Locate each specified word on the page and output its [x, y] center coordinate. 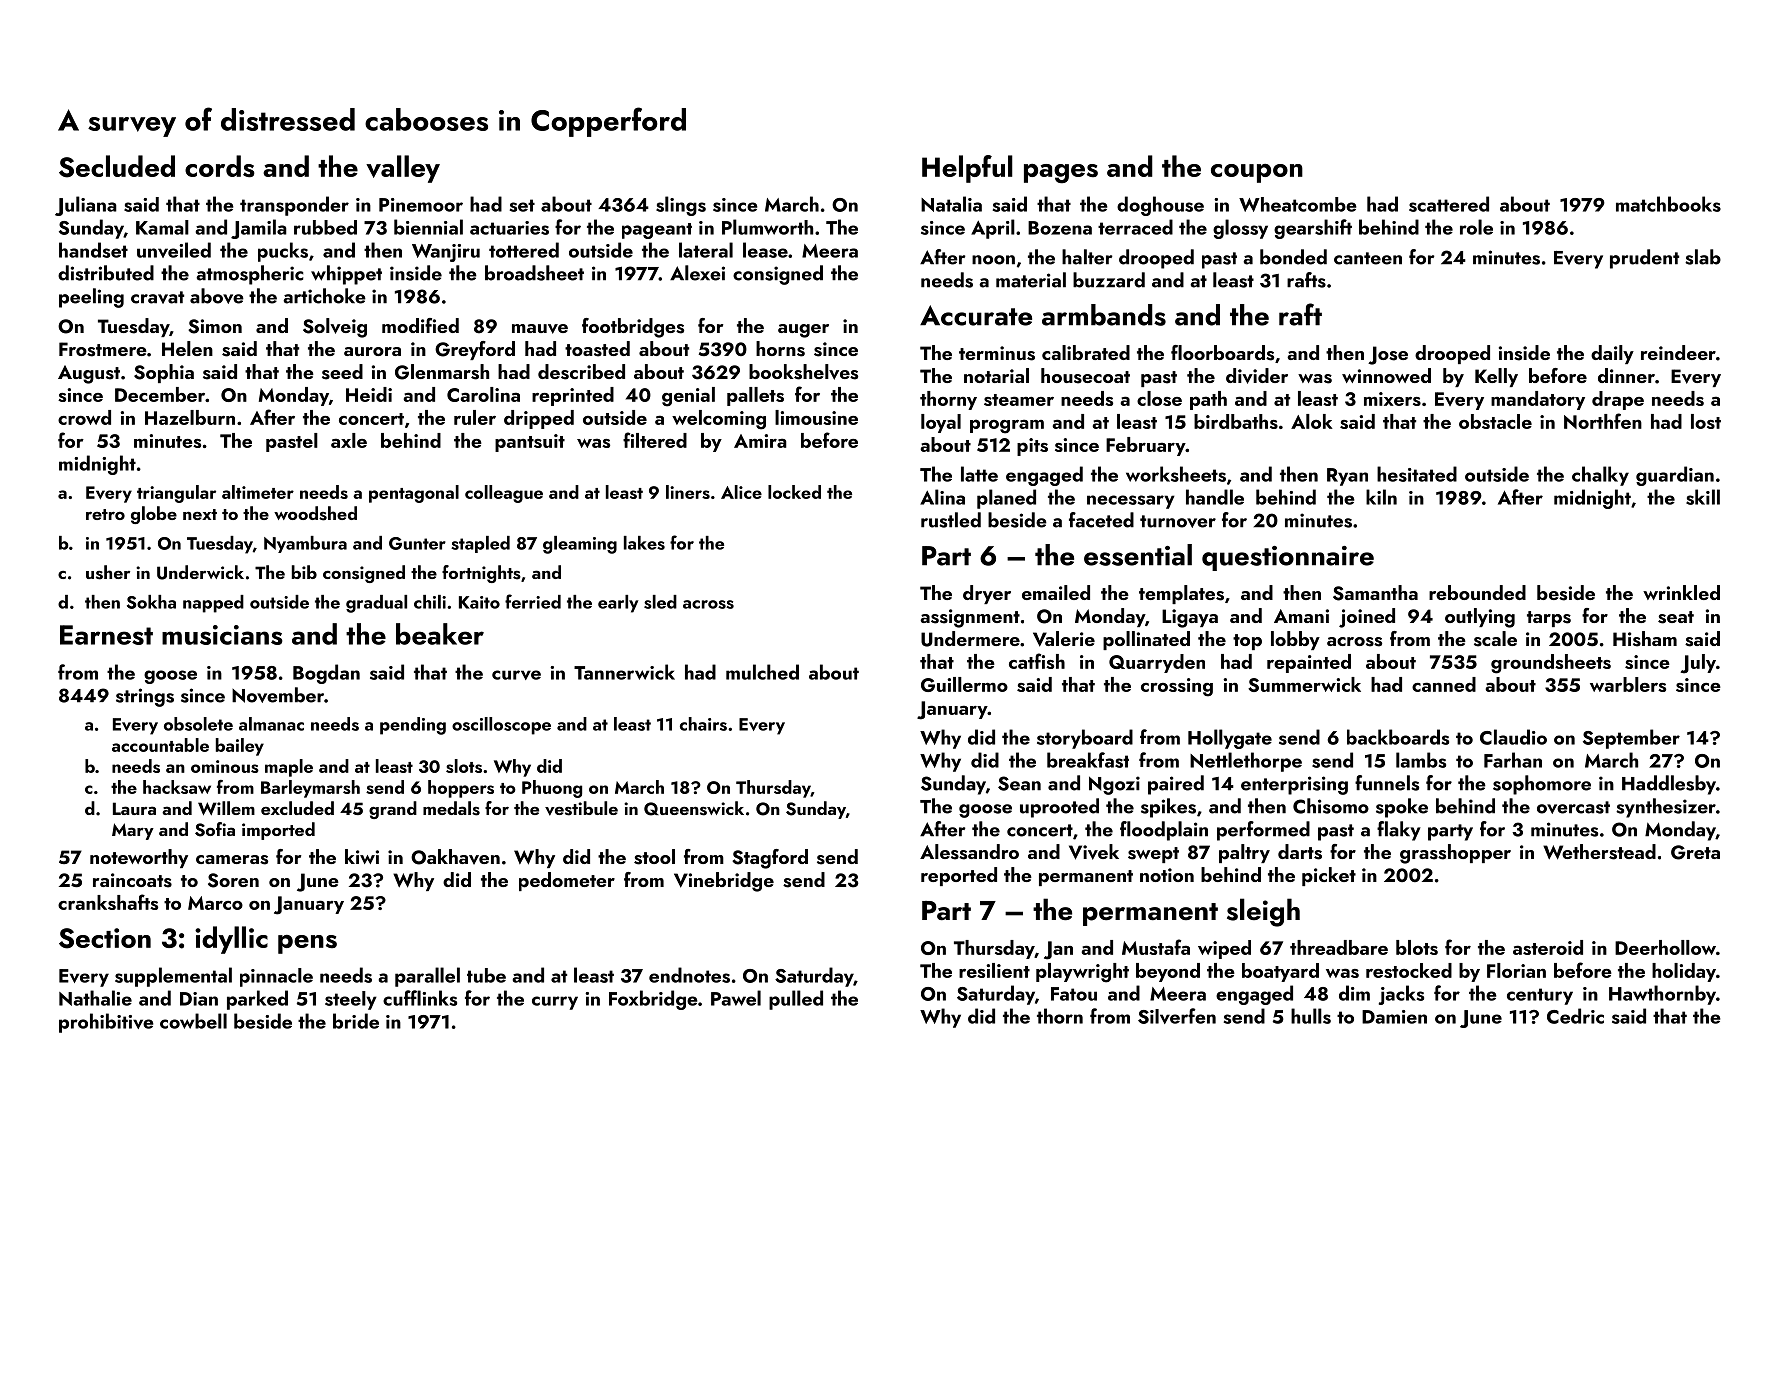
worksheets [1176, 474]
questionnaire [1288, 558]
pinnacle [276, 977]
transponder [294, 206]
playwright [1082, 973]
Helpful [967, 169]
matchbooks [1668, 204]
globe [154, 515]
